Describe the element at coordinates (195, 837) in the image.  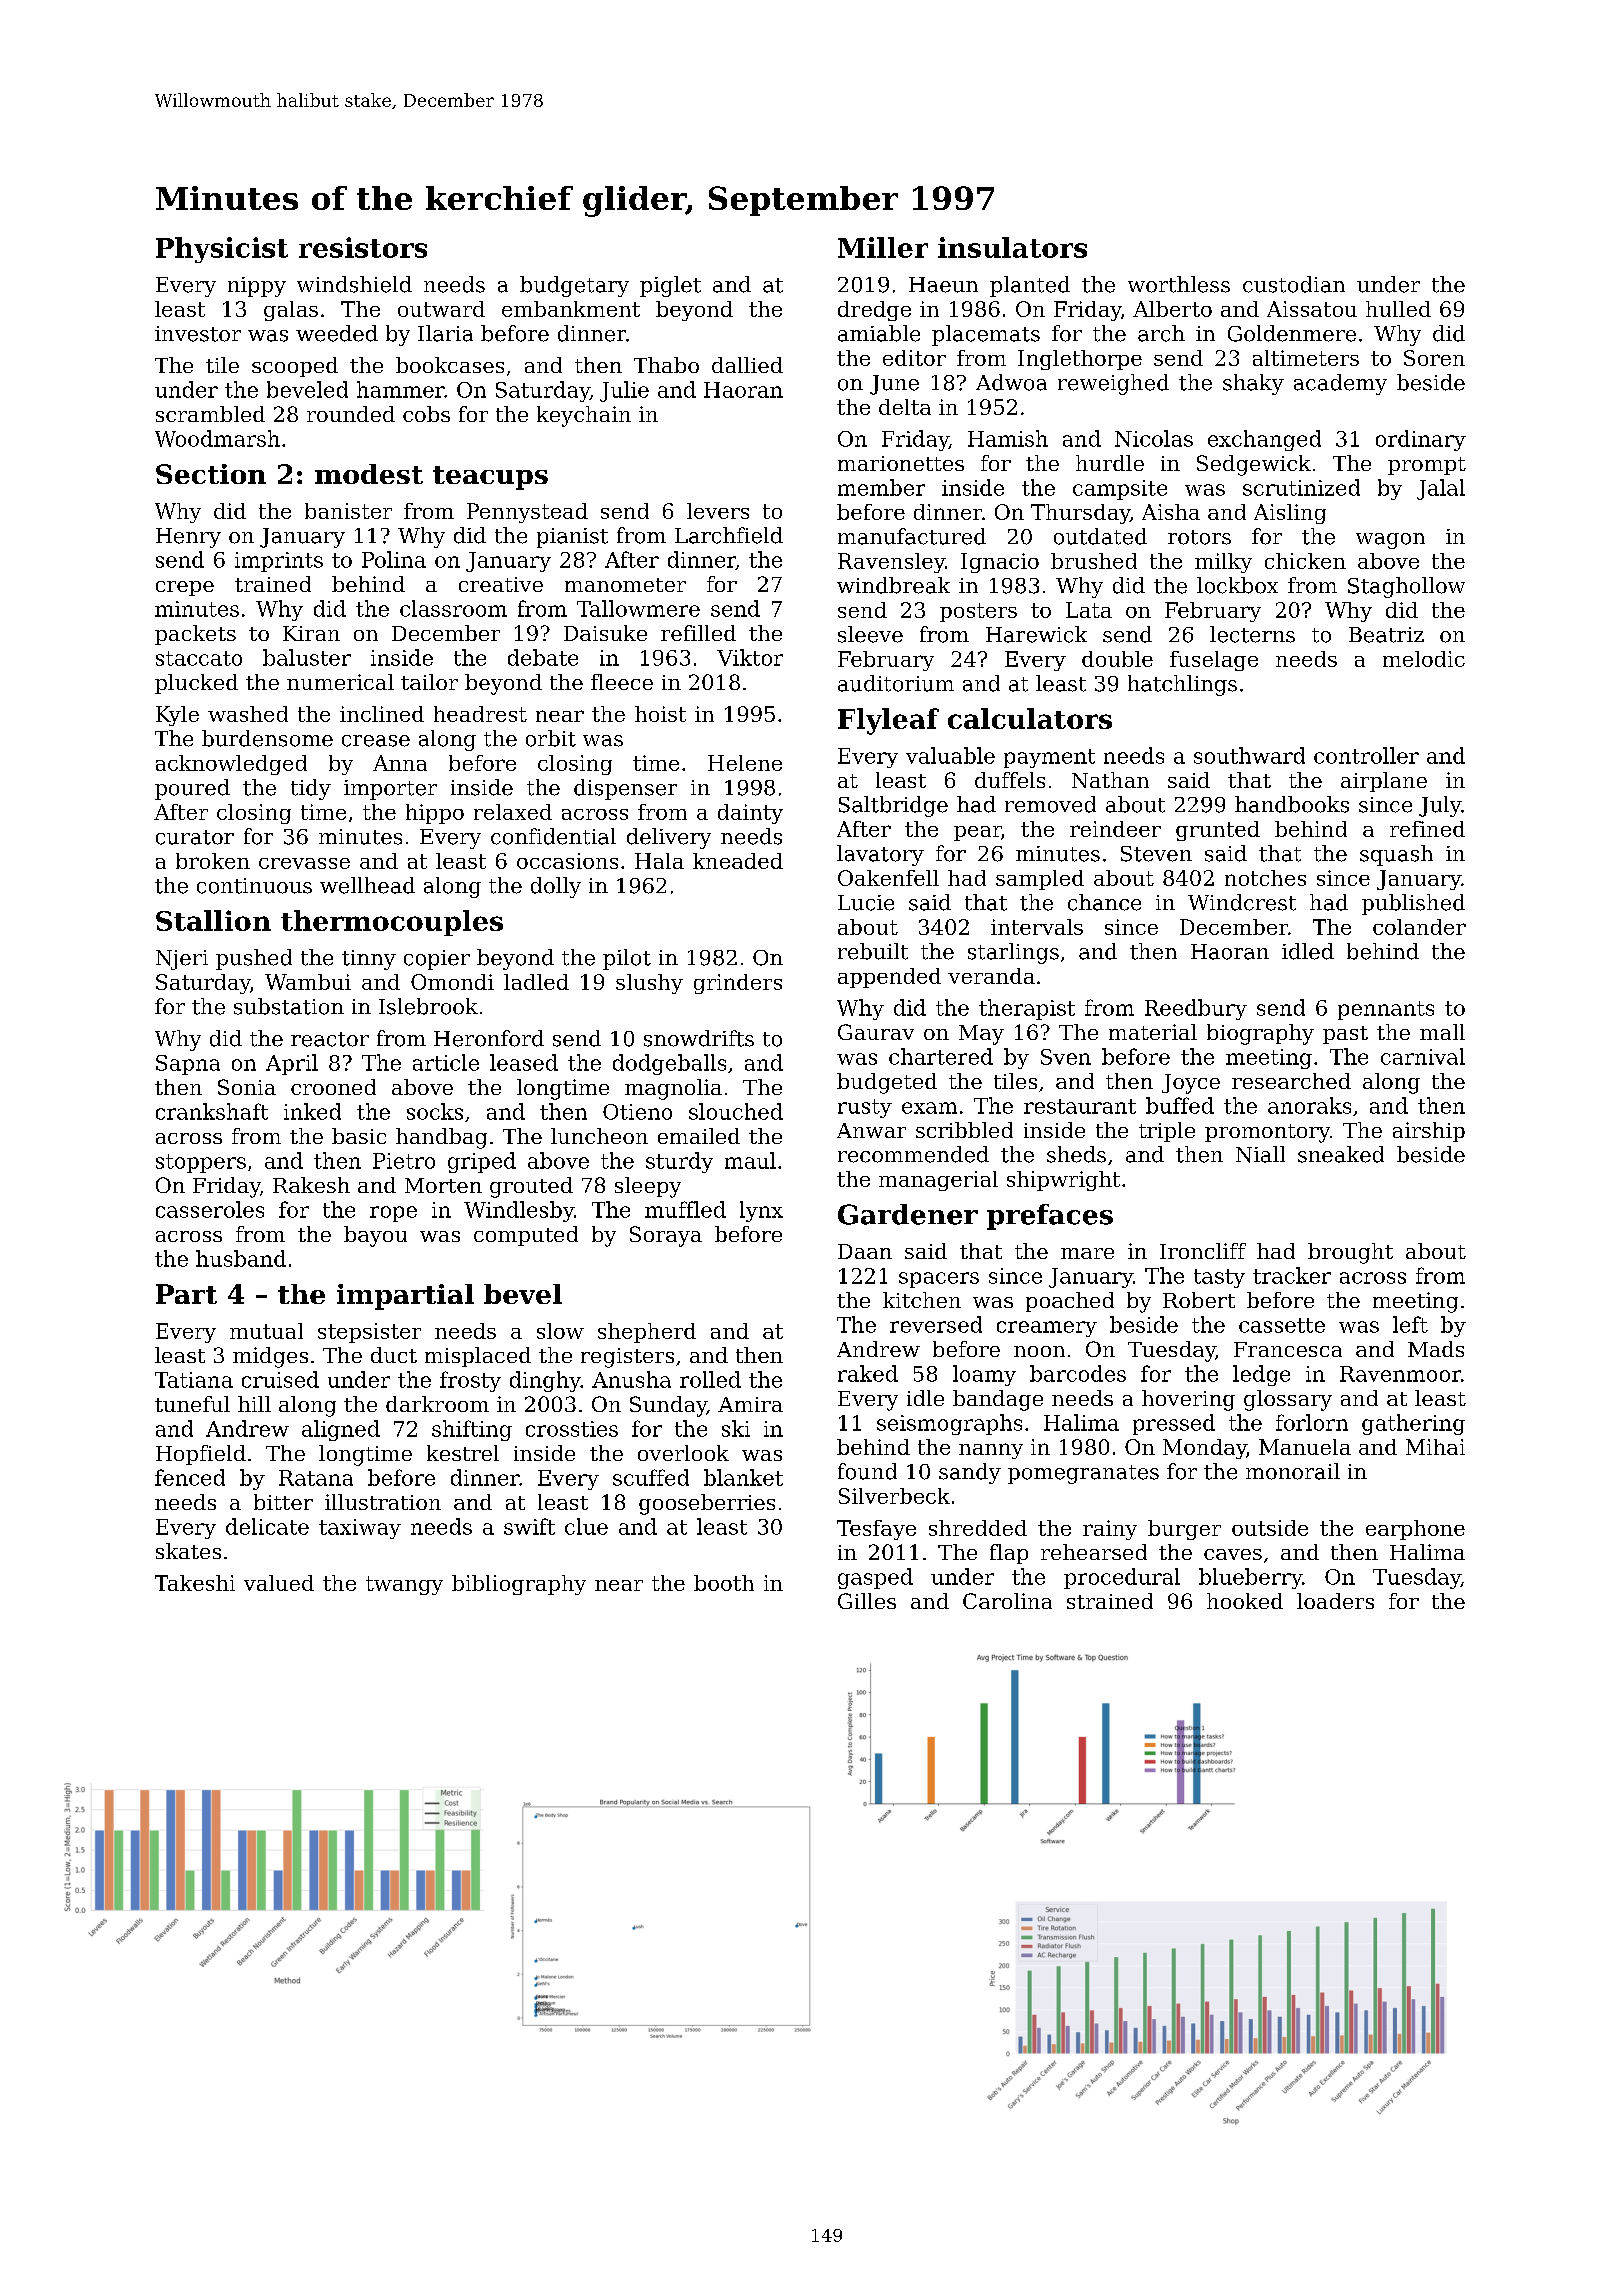
I see `curator` at that location.
